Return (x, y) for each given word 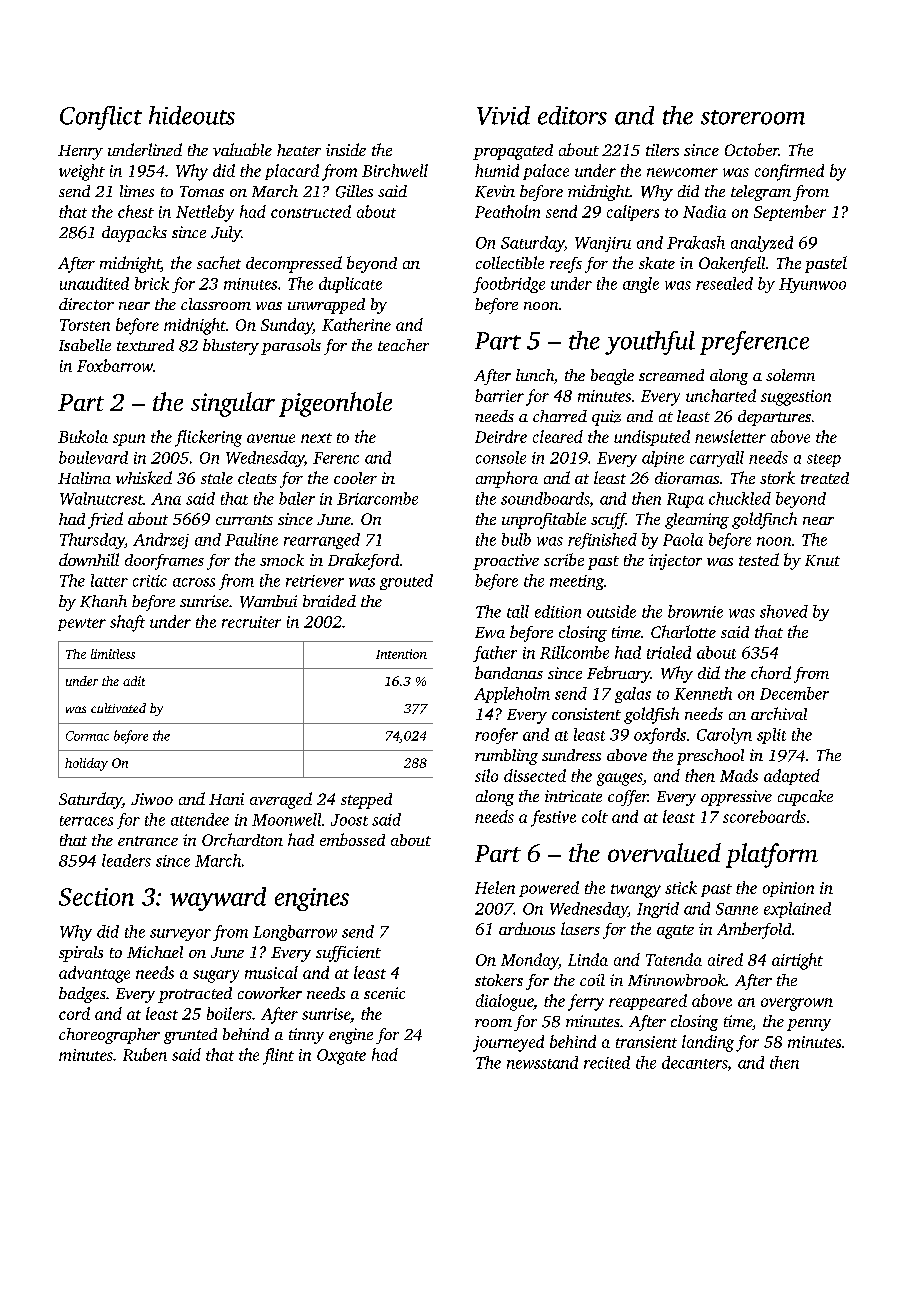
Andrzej (161, 541)
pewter (82, 624)
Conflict (101, 118)
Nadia (704, 211)
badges (82, 995)
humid (497, 170)
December (794, 693)
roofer (496, 736)
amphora (507, 479)
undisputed (652, 438)
